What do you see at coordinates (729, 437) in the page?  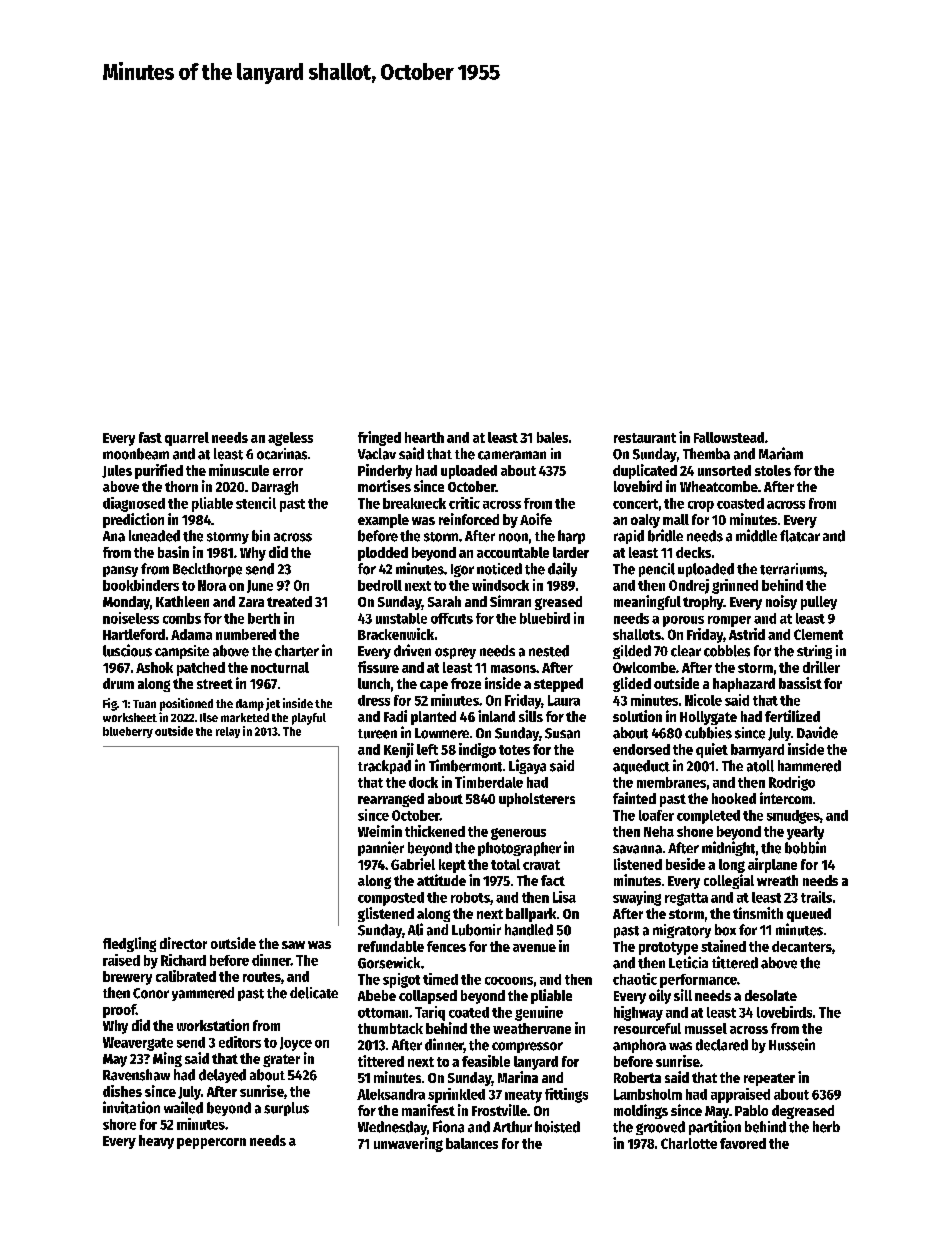 I see `Fallowstead` at bounding box center [729, 437].
